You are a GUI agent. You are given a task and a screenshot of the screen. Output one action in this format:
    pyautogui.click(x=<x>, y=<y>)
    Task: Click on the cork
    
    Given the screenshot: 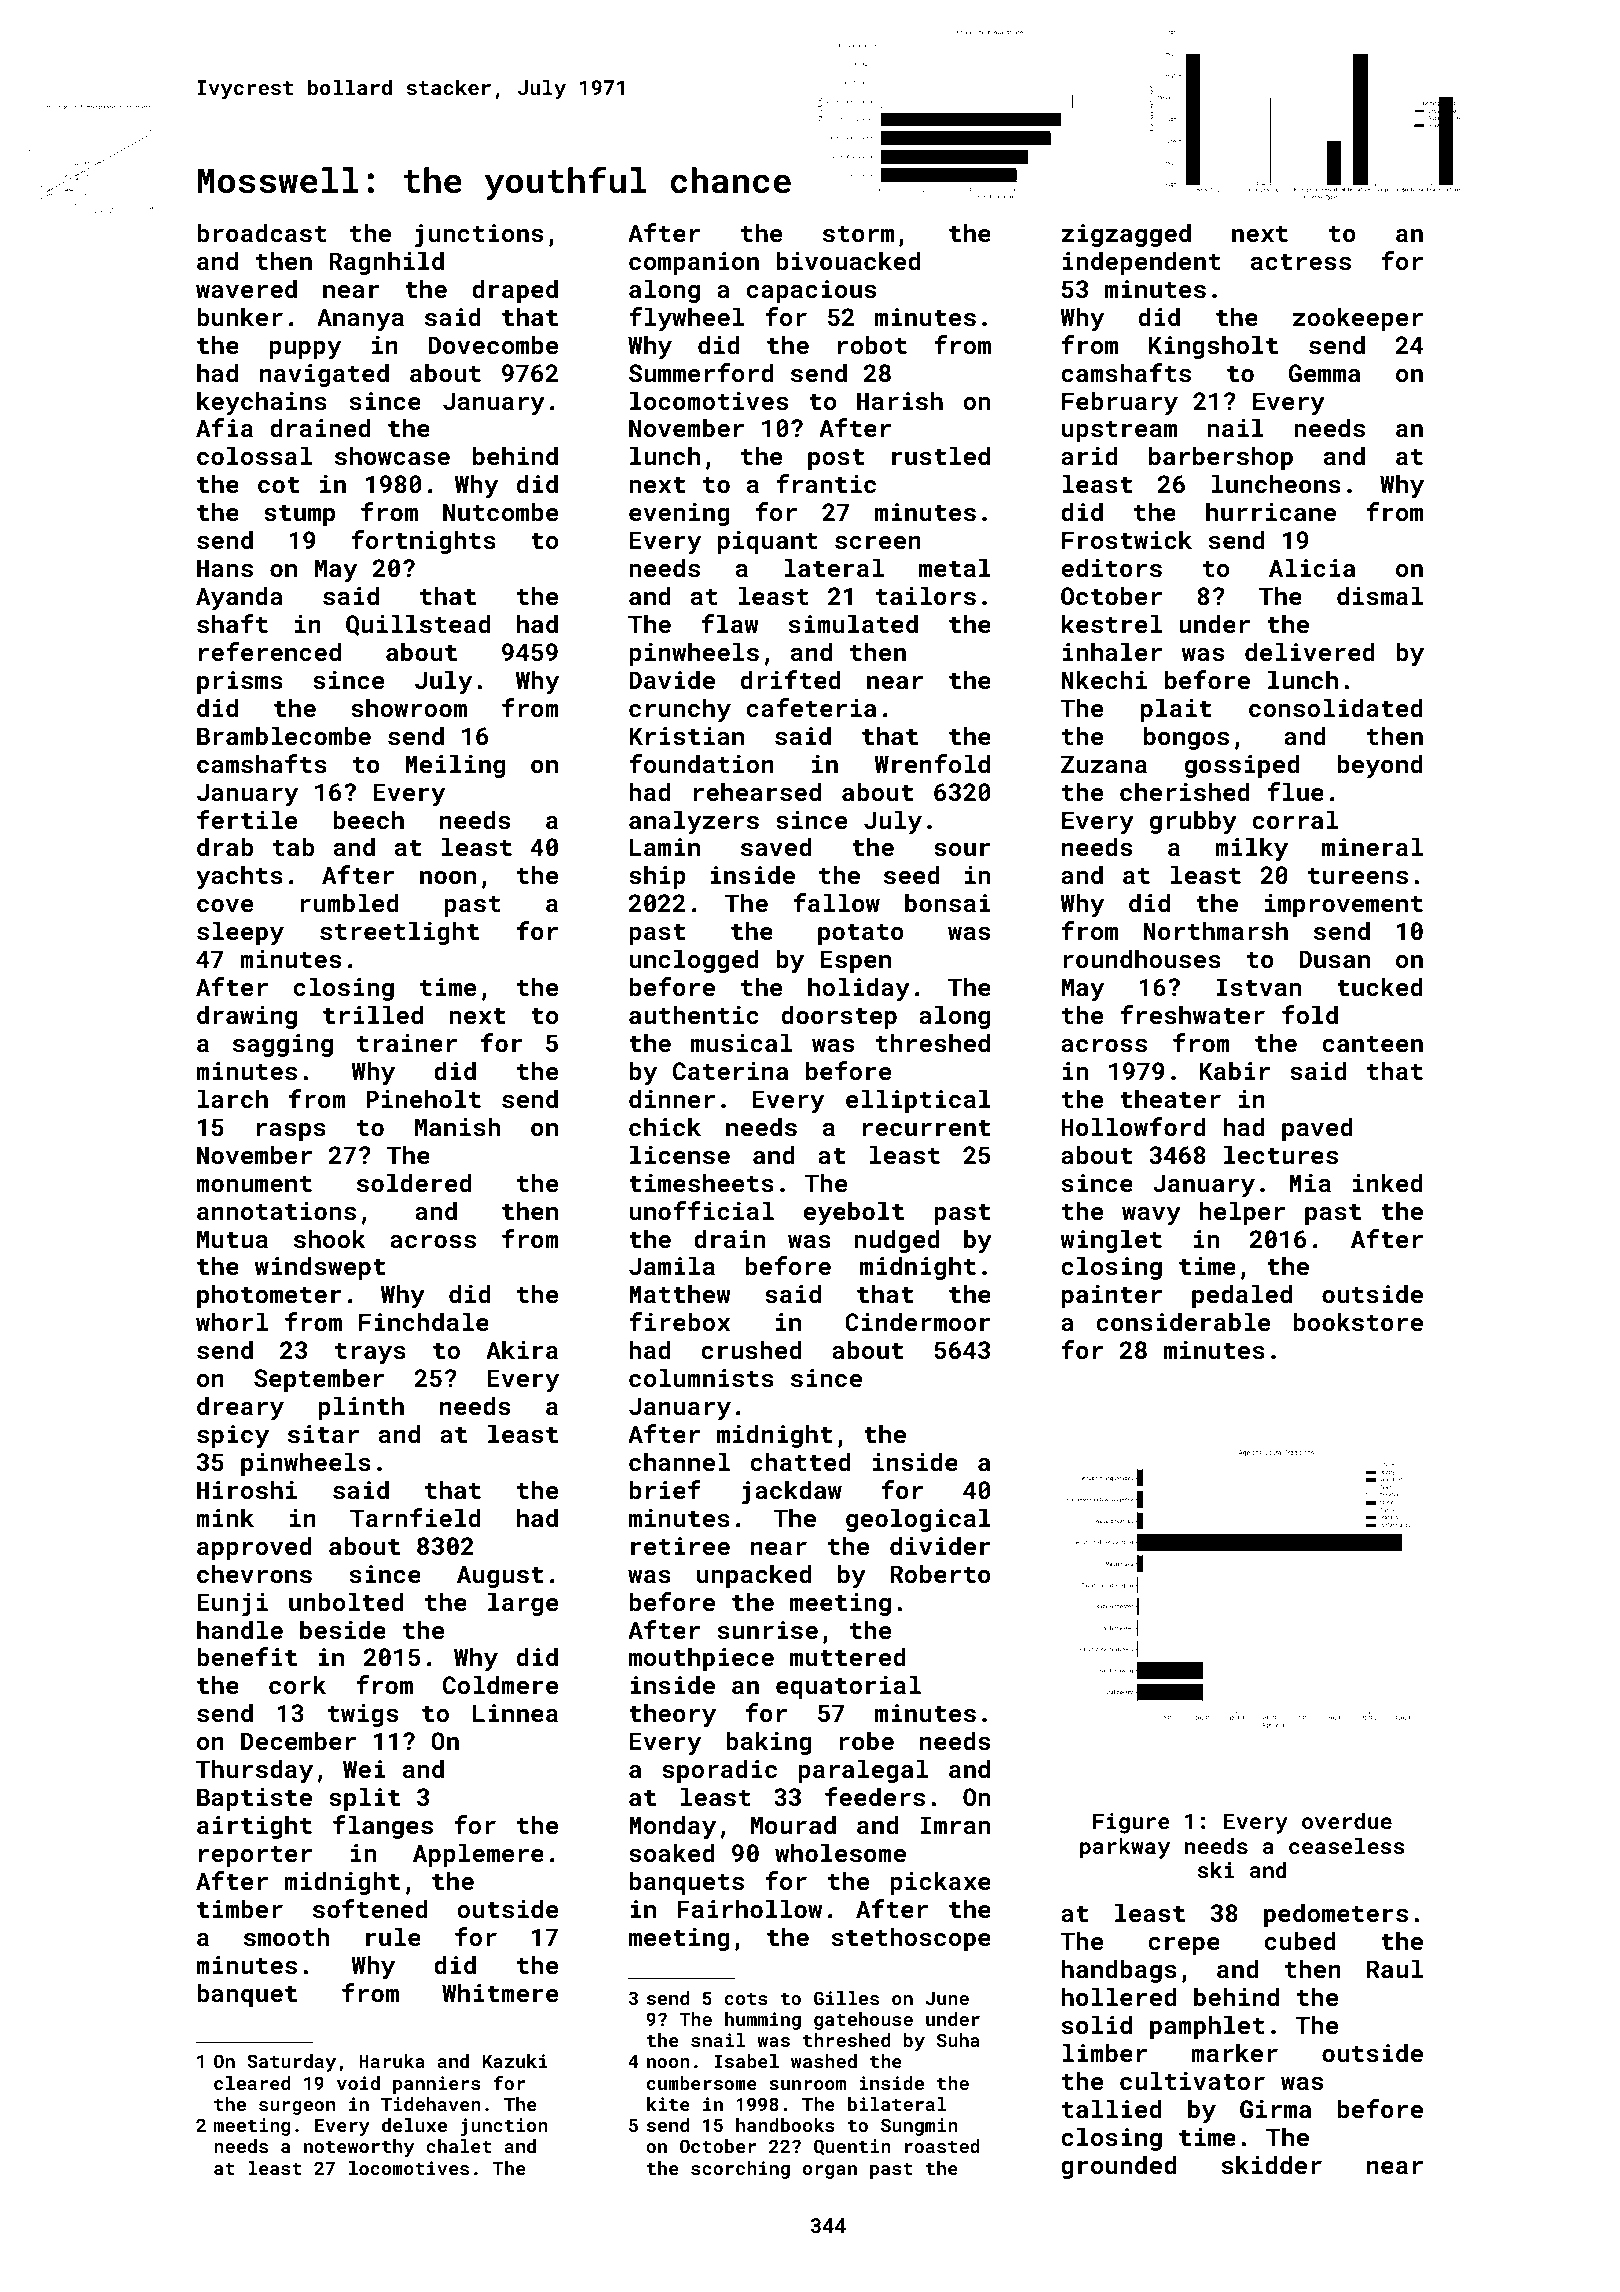 What is the action you would take?
    pyautogui.click(x=297, y=1684)
